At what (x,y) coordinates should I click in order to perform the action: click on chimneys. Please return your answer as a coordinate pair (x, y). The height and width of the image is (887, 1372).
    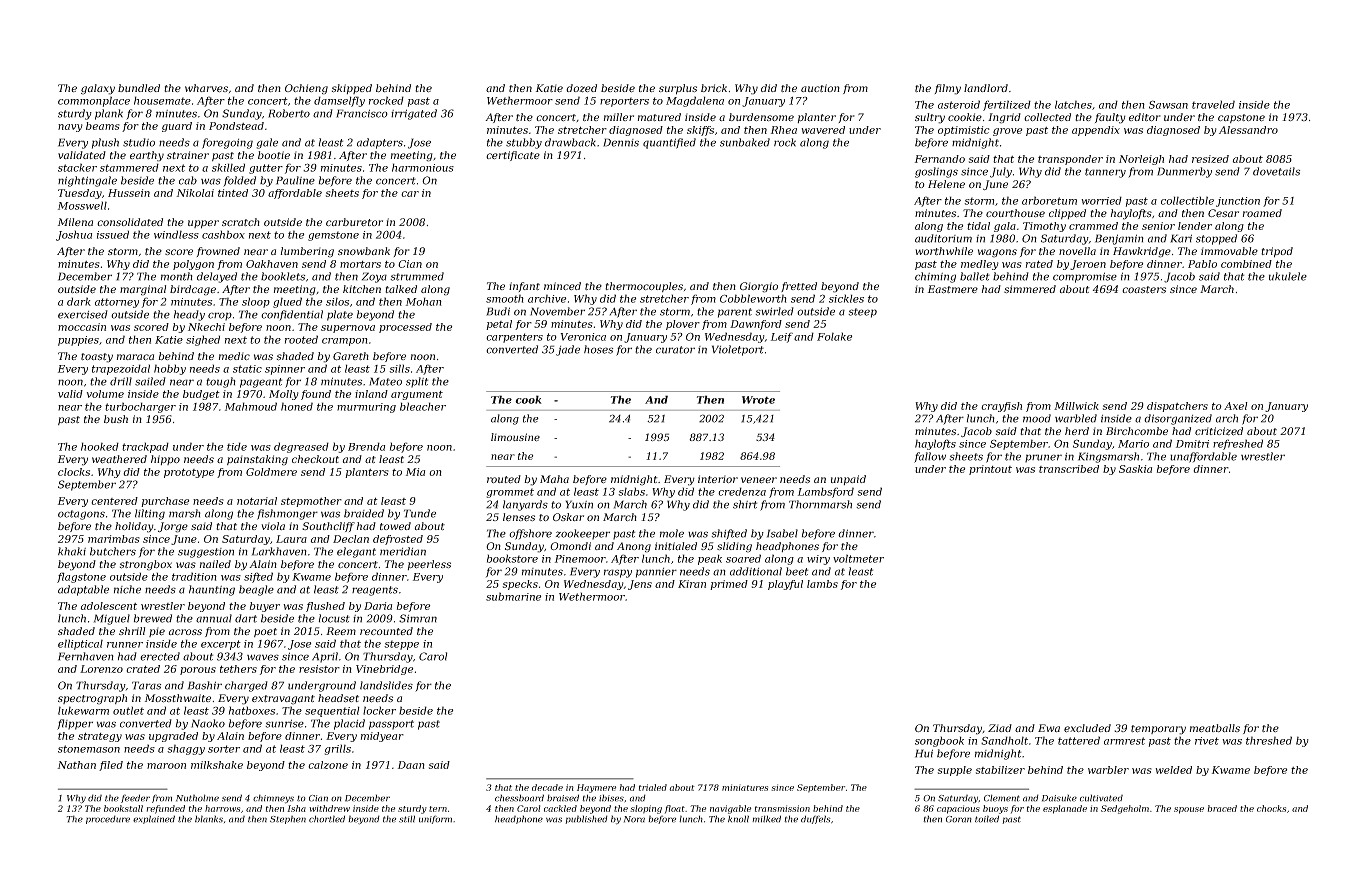
    Looking at the image, I should click on (273, 799).
